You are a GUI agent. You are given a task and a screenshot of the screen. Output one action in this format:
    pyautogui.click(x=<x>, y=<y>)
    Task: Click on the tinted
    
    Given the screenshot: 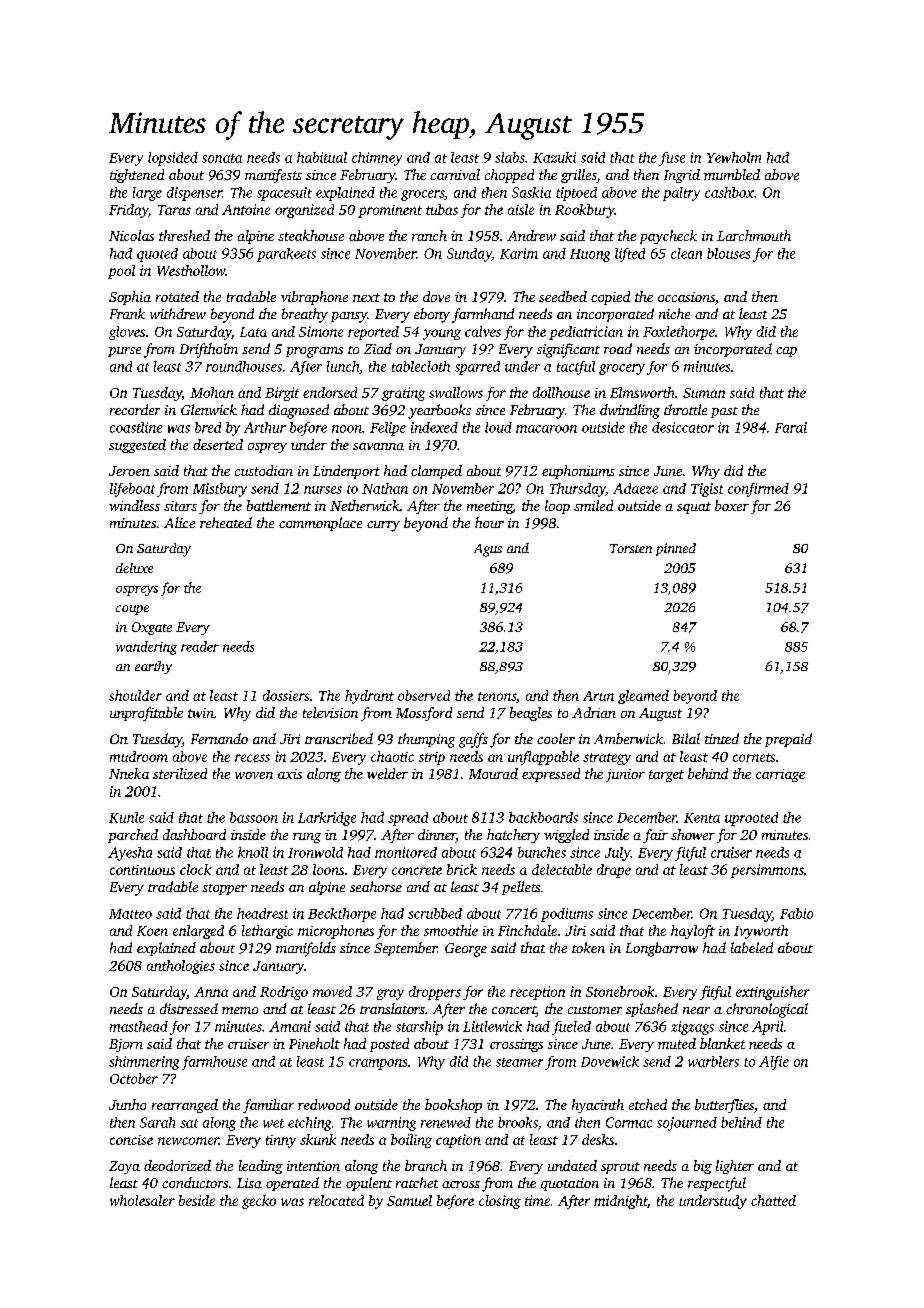 What is the action you would take?
    pyautogui.click(x=722, y=738)
